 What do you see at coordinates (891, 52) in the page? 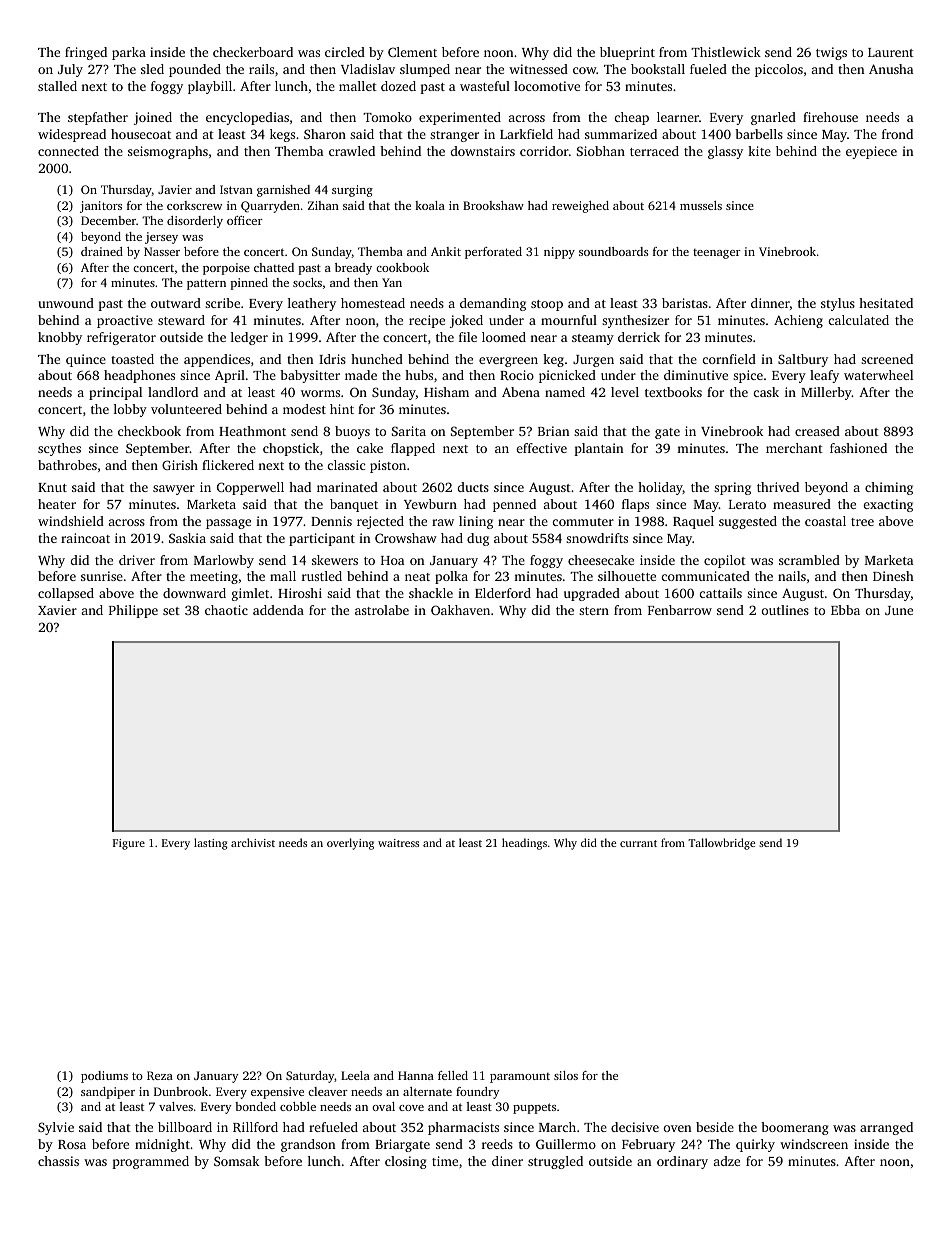
I see `Laurent` at bounding box center [891, 52].
